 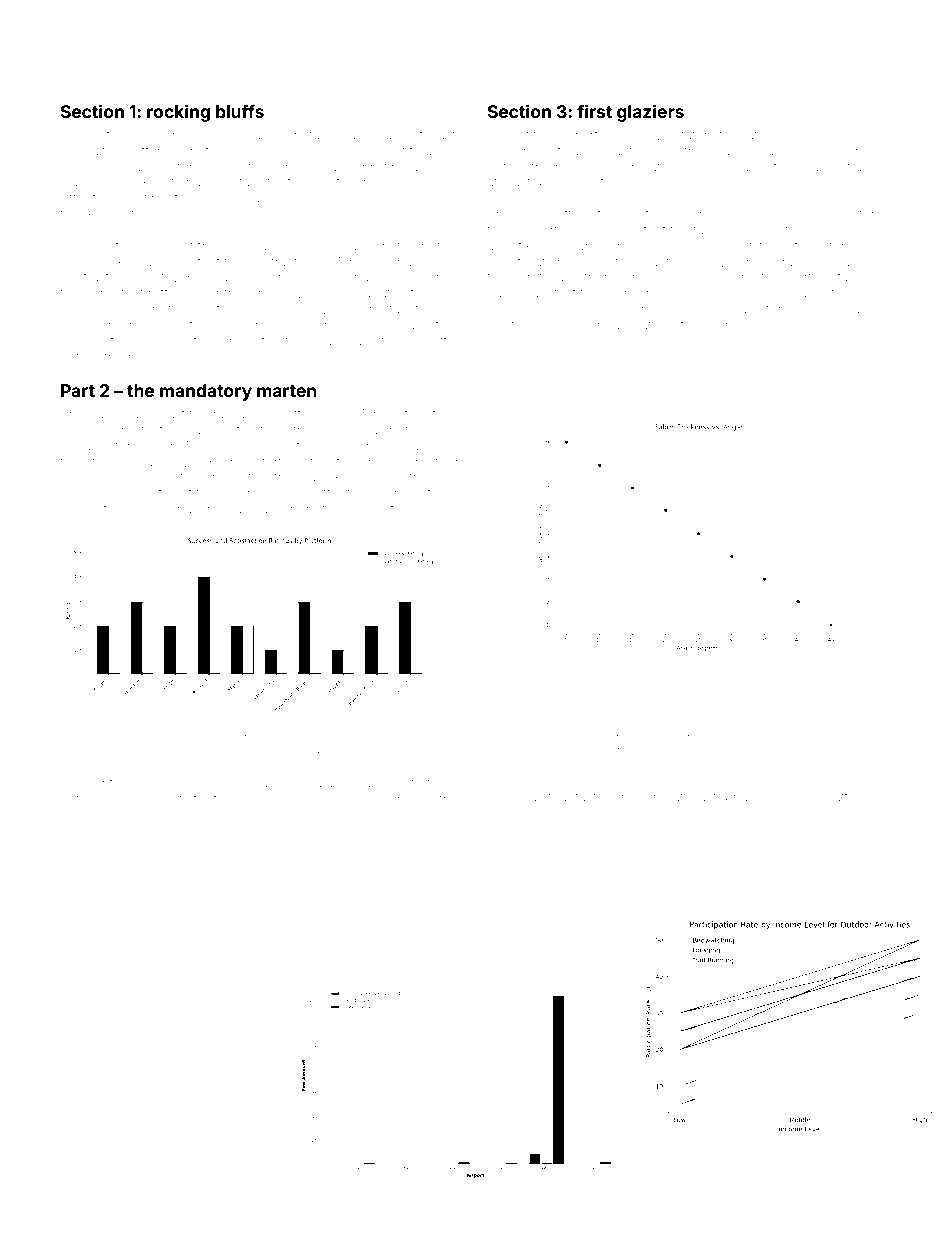 I want to click on bolero, so click(x=239, y=494).
